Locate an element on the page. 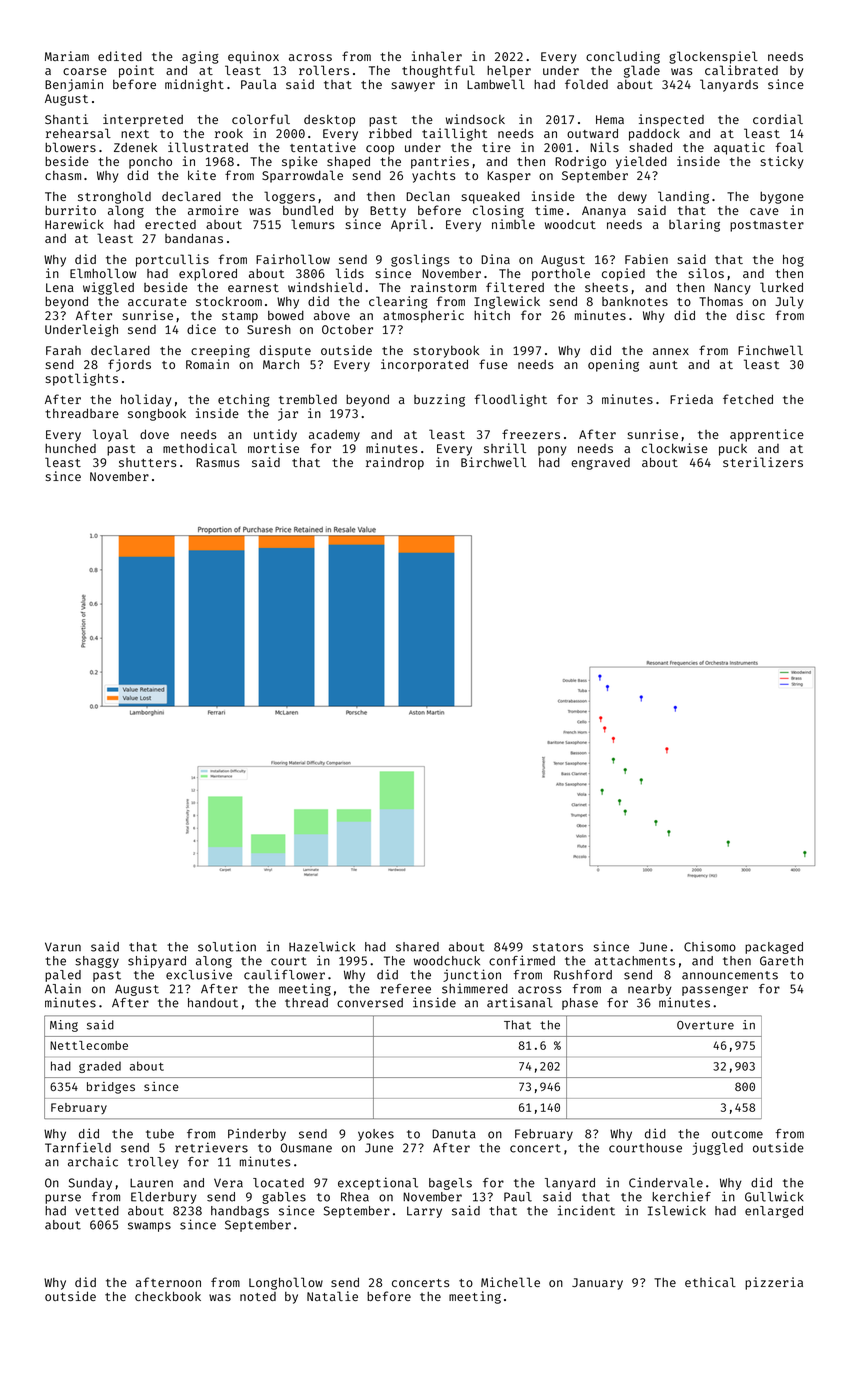  concluding is located at coordinates (623, 57).
